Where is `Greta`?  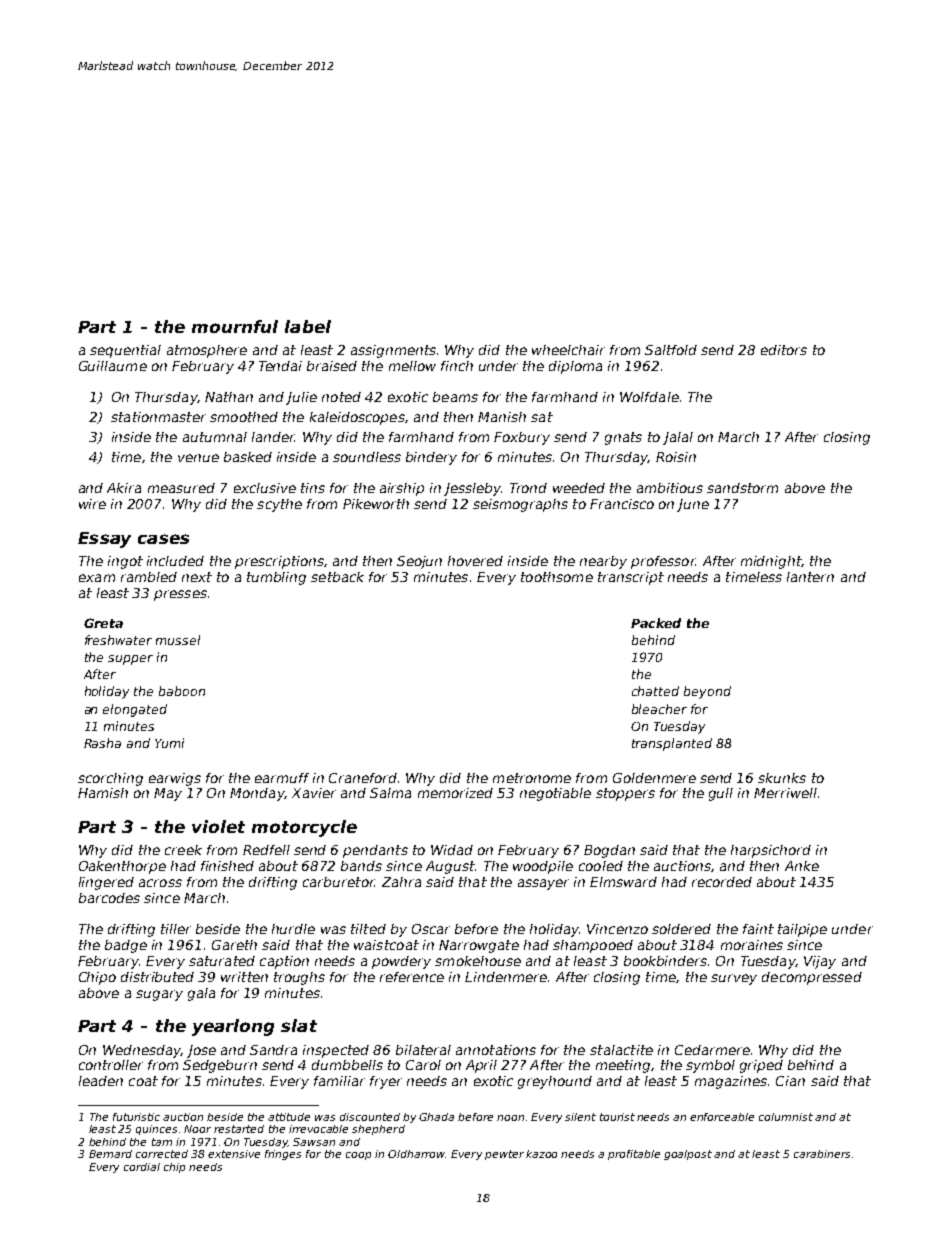
Greta is located at coordinates (103, 623).
